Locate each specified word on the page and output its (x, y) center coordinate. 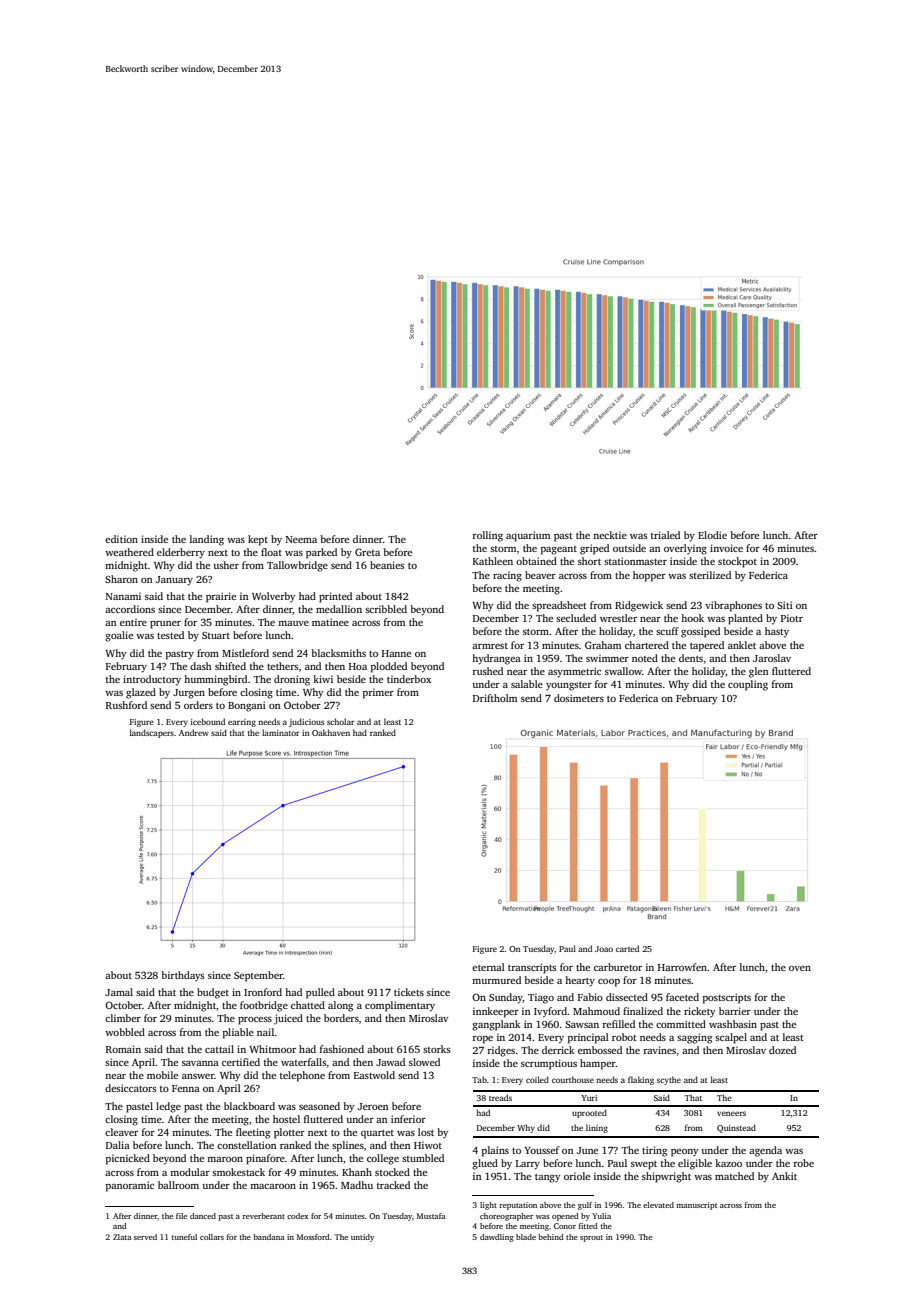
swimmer (607, 658)
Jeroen (373, 1106)
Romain (123, 1049)
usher (226, 565)
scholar (340, 721)
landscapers (152, 733)
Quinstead (736, 1128)
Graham (603, 645)
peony (684, 1153)
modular (190, 1172)
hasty (777, 632)
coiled (537, 1079)
